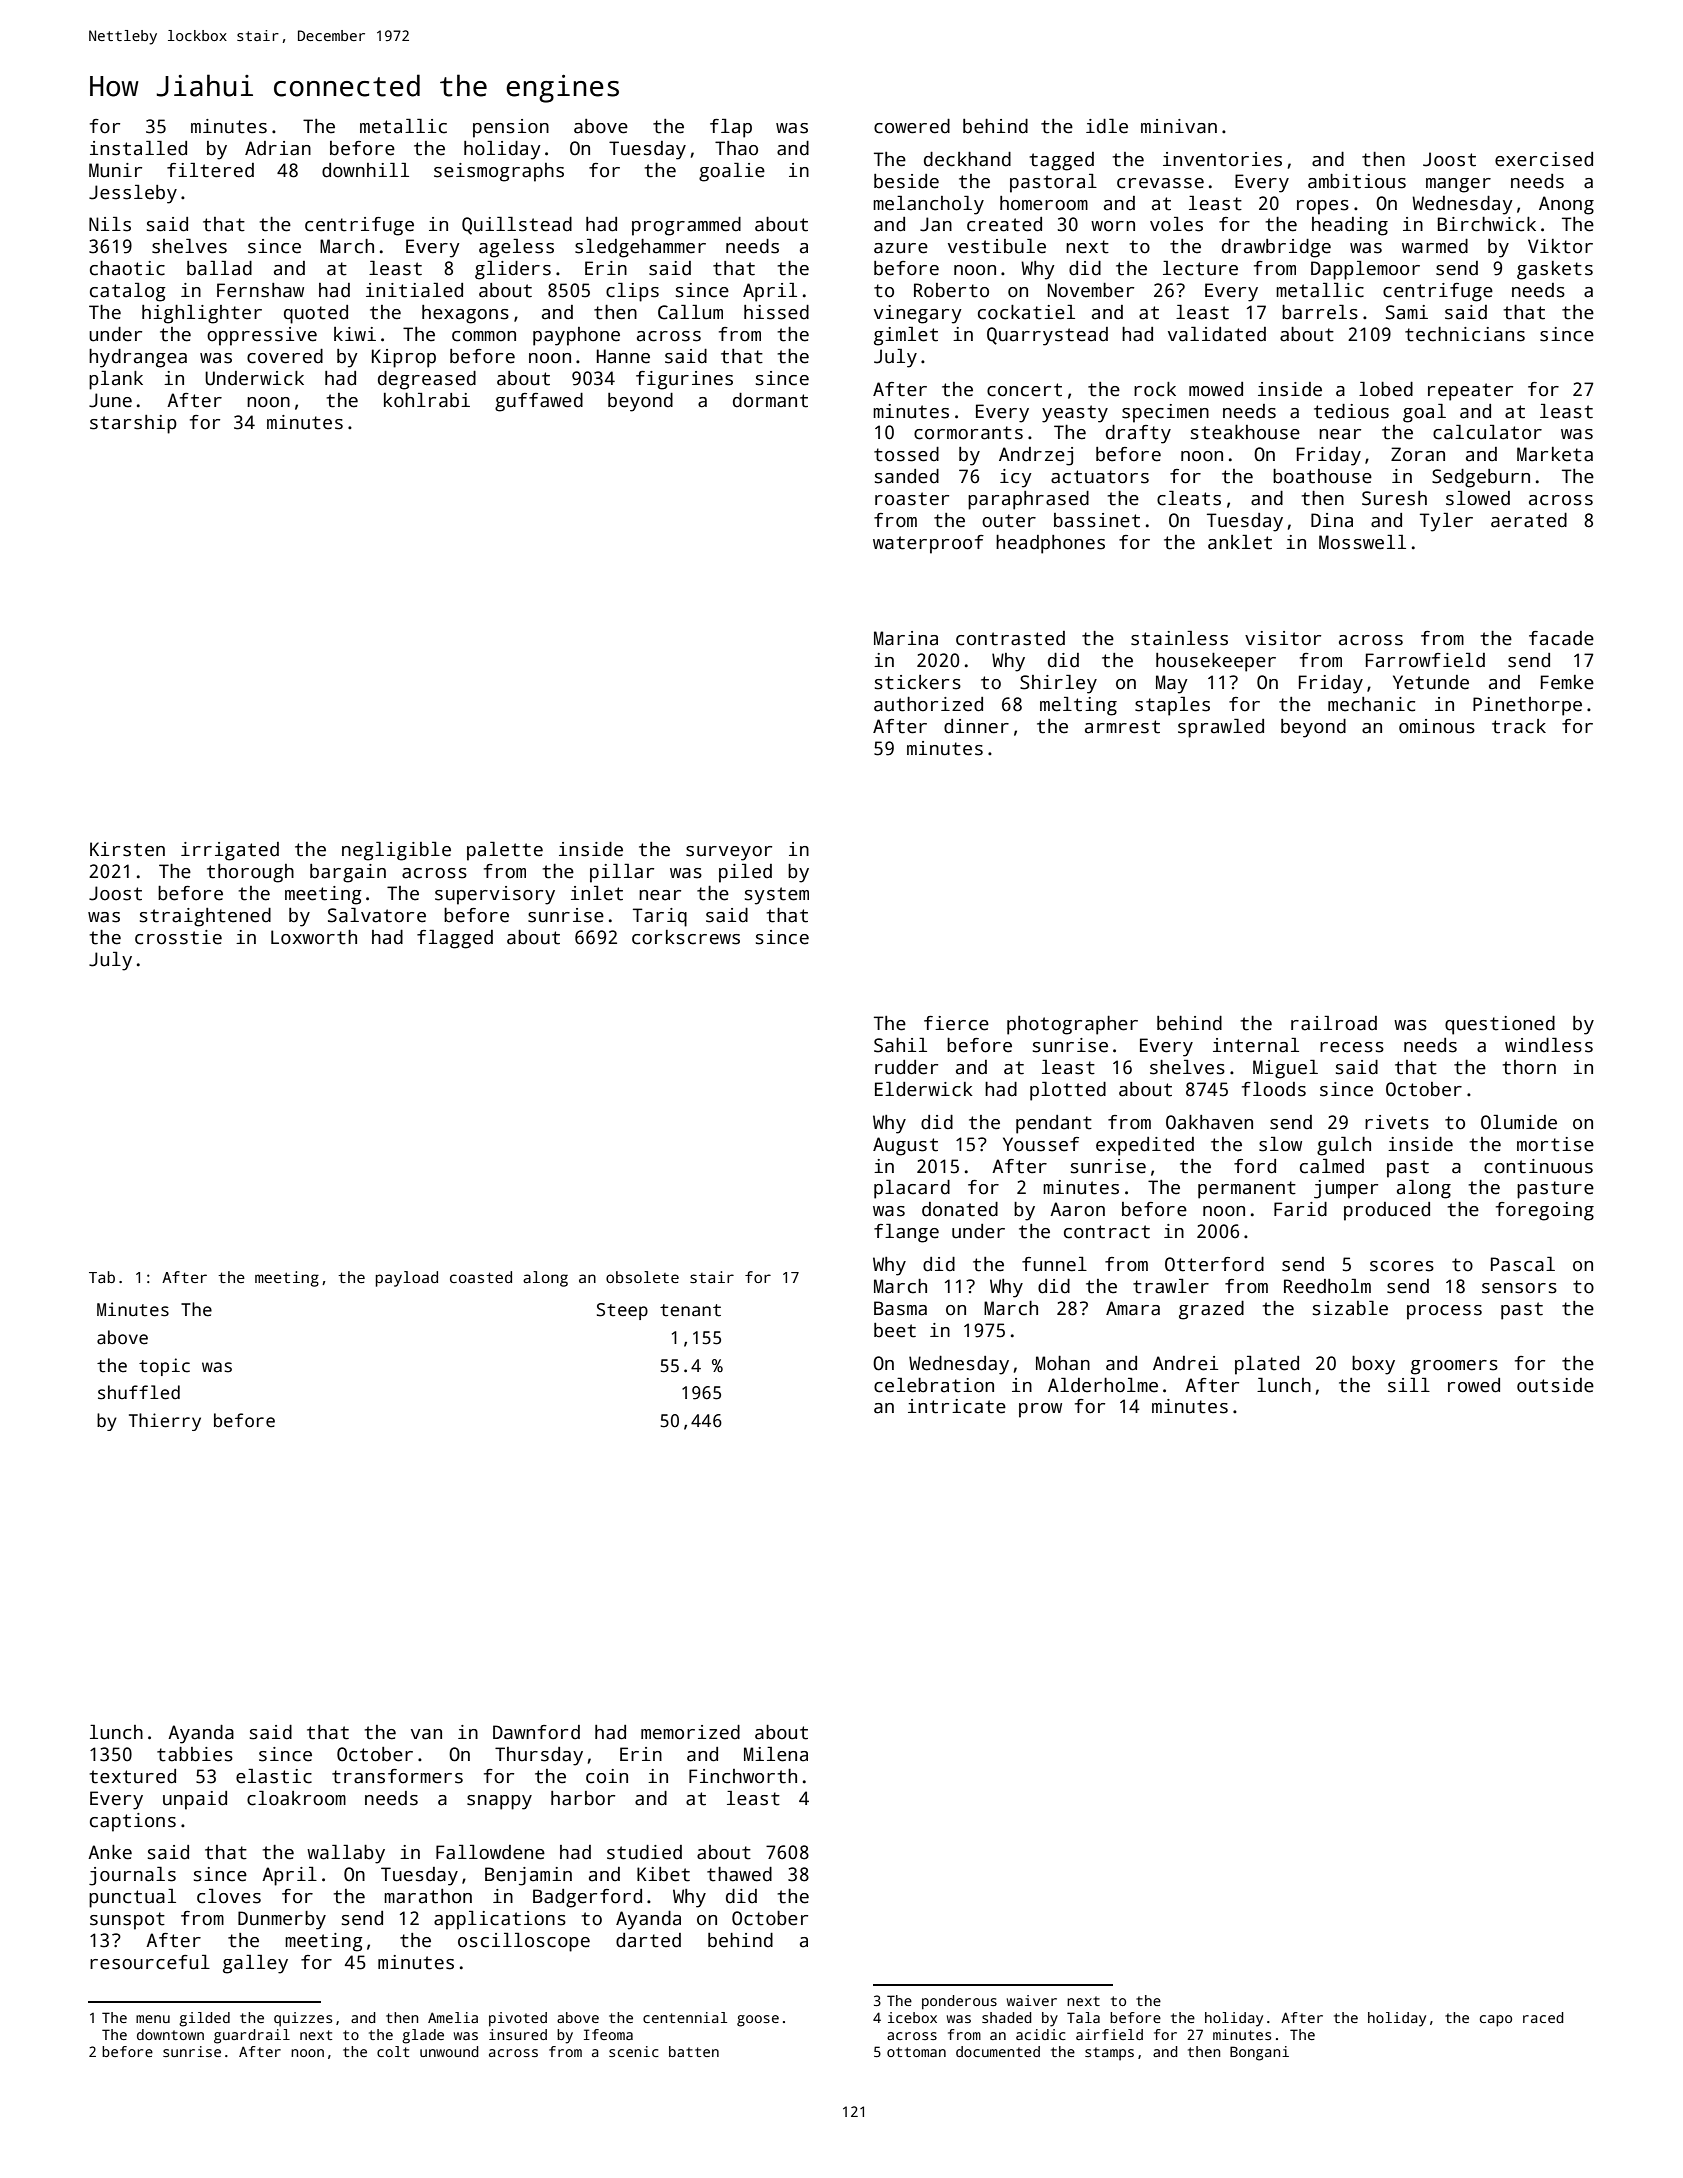 The image size is (1683, 2178). What do you see at coordinates (1496, 2021) in the image?
I see `capo` at bounding box center [1496, 2021].
